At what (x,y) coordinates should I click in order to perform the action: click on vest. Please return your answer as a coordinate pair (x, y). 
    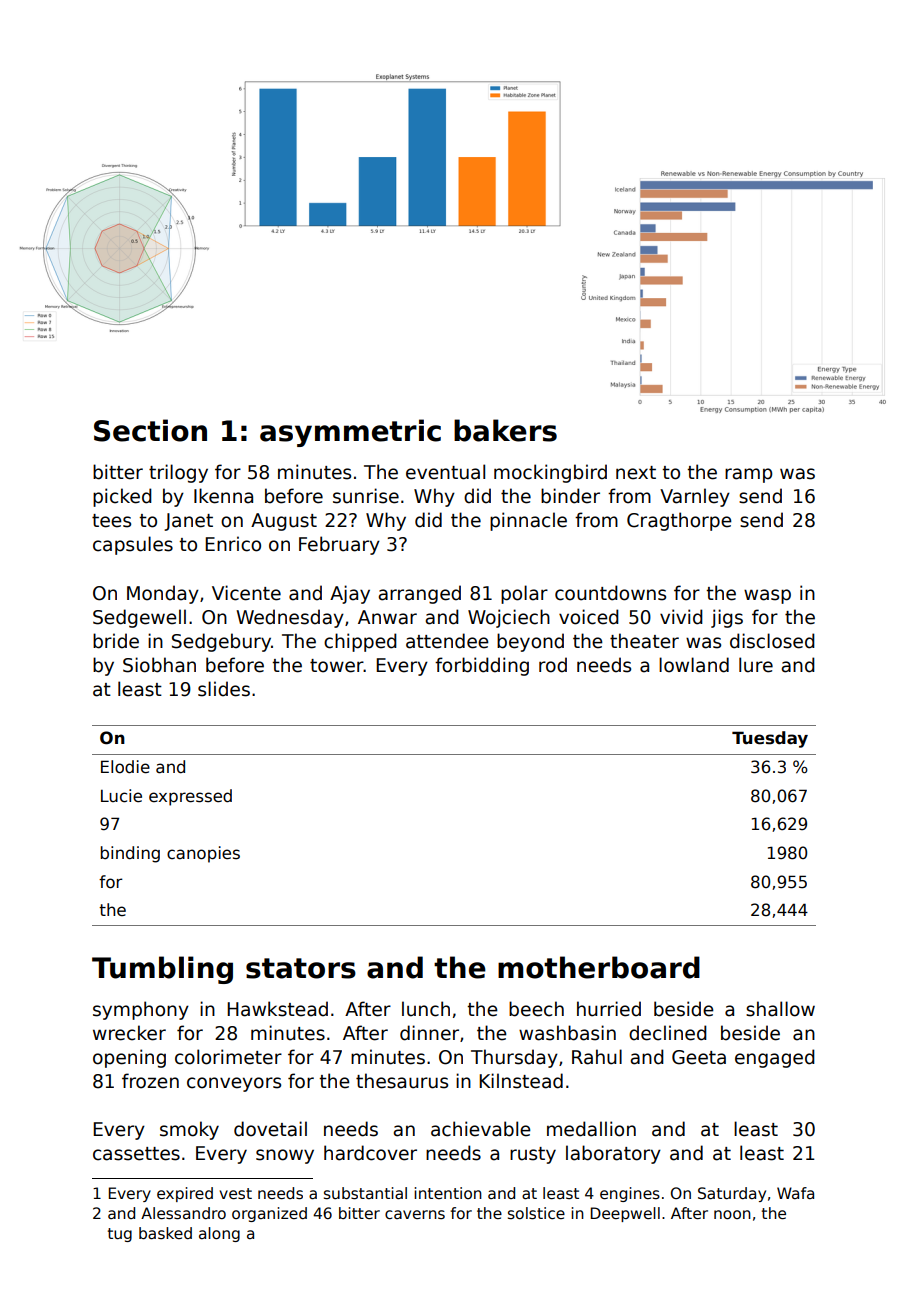
    Looking at the image, I should click on (235, 1194).
